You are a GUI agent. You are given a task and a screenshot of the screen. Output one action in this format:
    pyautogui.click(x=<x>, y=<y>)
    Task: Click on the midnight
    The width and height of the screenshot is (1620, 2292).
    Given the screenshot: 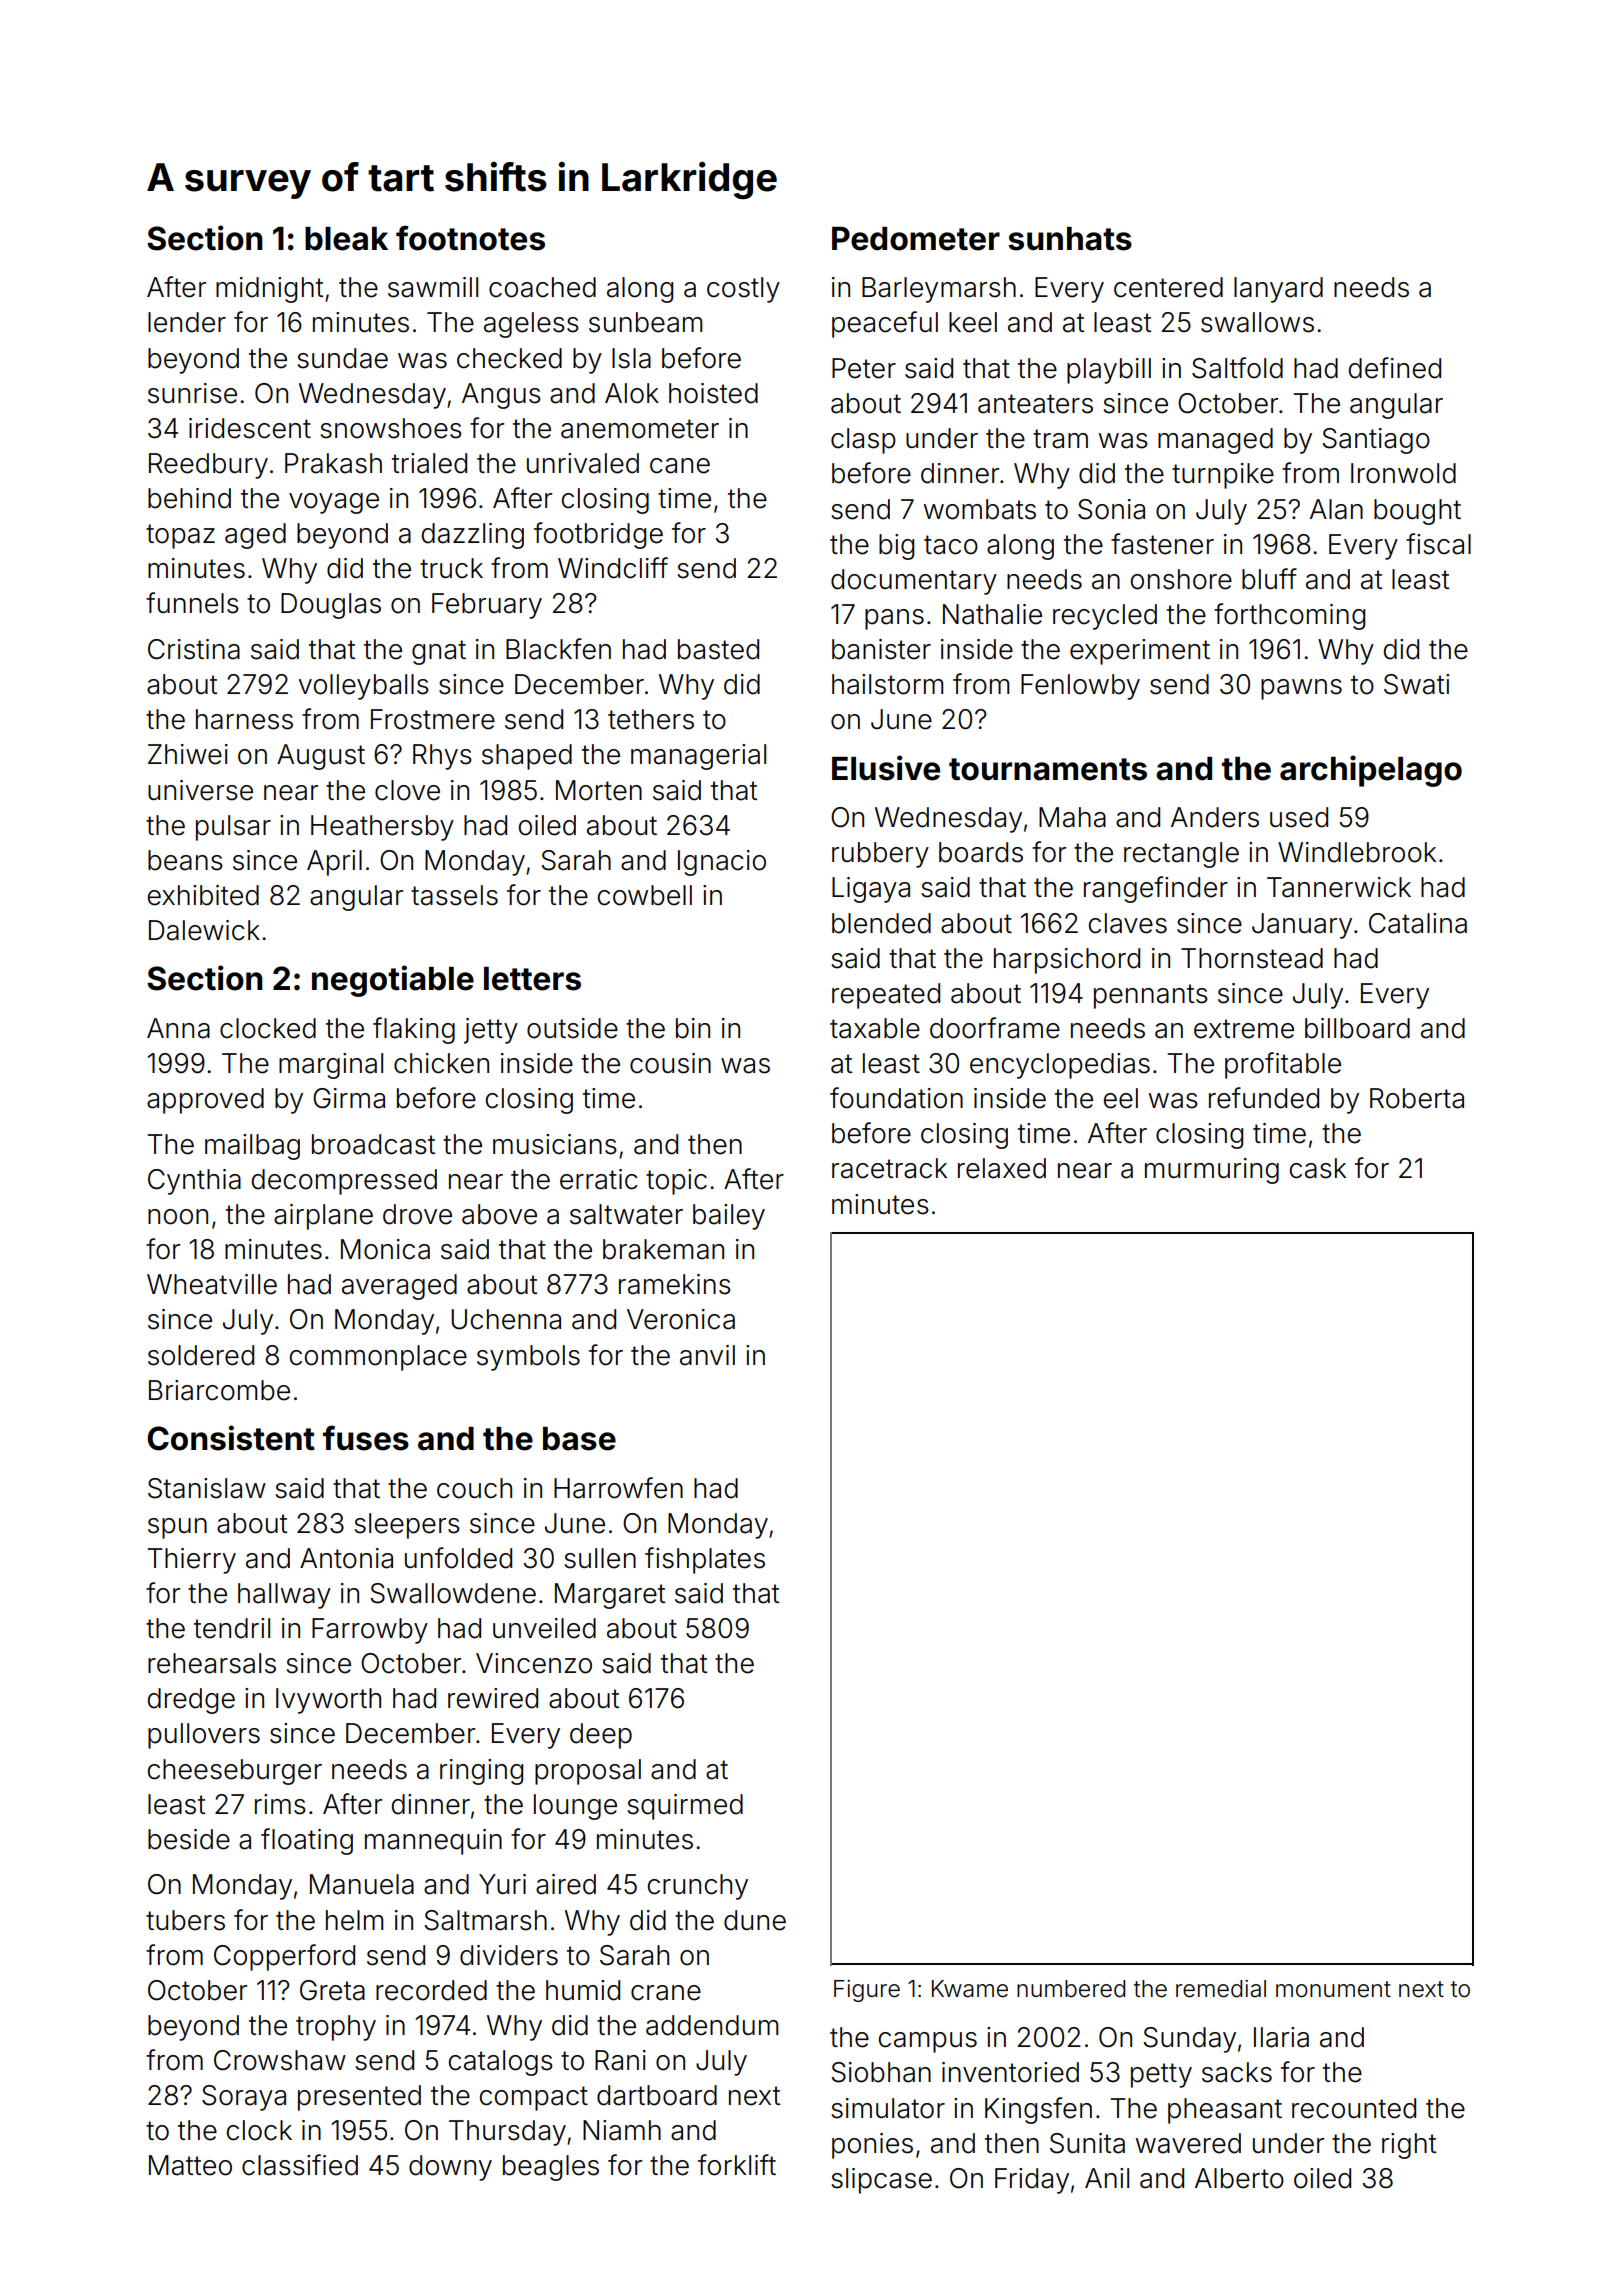 What is the action you would take?
    pyautogui.click(x=269, y=290)
